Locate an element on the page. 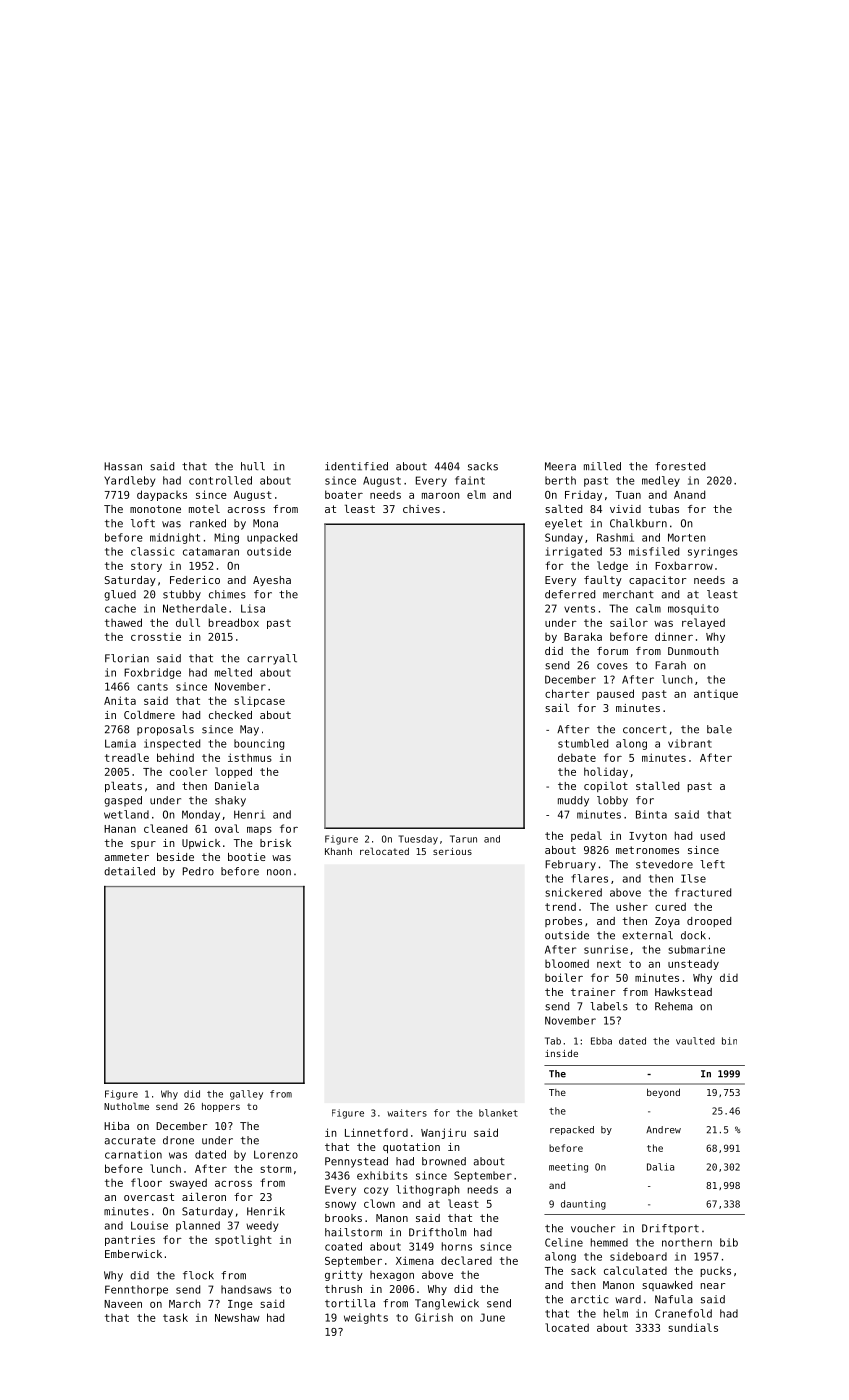  pantries is located at coordinates (130, 1240).
